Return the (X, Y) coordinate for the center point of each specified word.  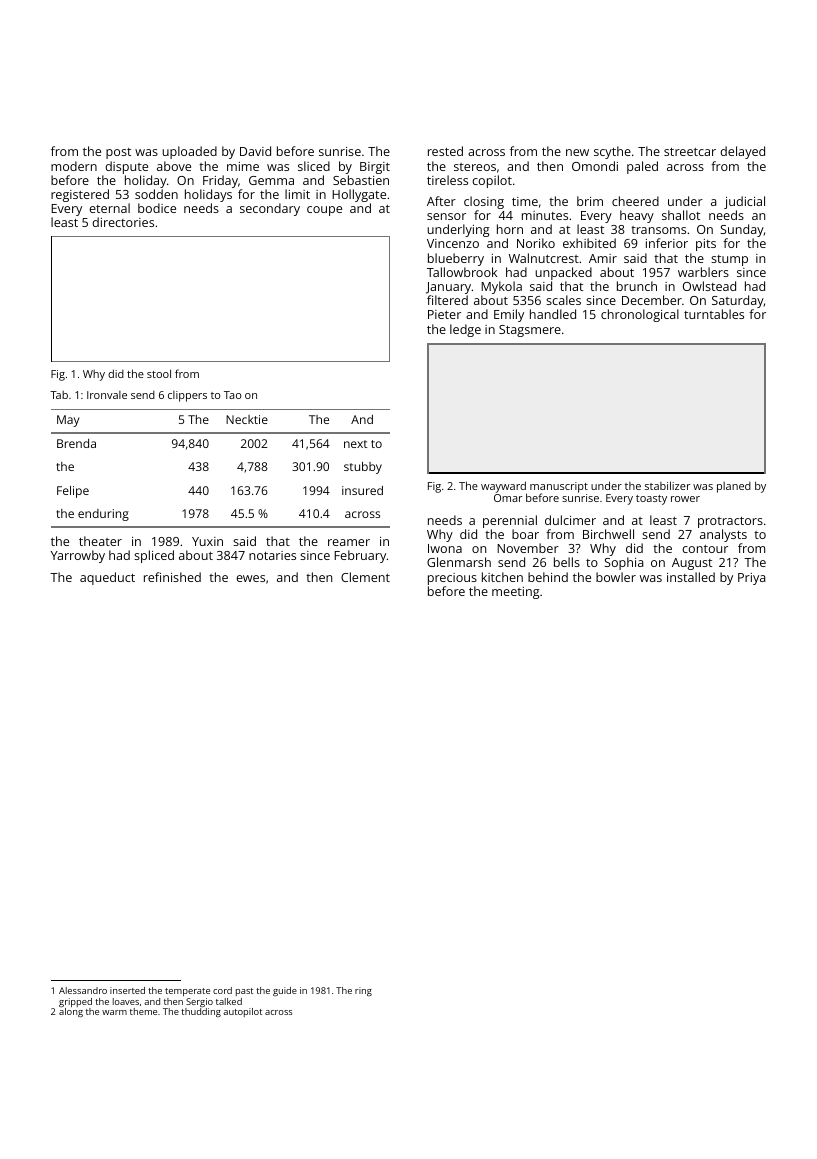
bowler (616, 577)
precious (452, 579)
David (255, 151)
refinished (172, 577)
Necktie (247, 419)
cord (222, 990)
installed (691, 577)
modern (74, 166)
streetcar (690, 152)
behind (548, 577)
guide (285, 991)
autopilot (242, 1012)
